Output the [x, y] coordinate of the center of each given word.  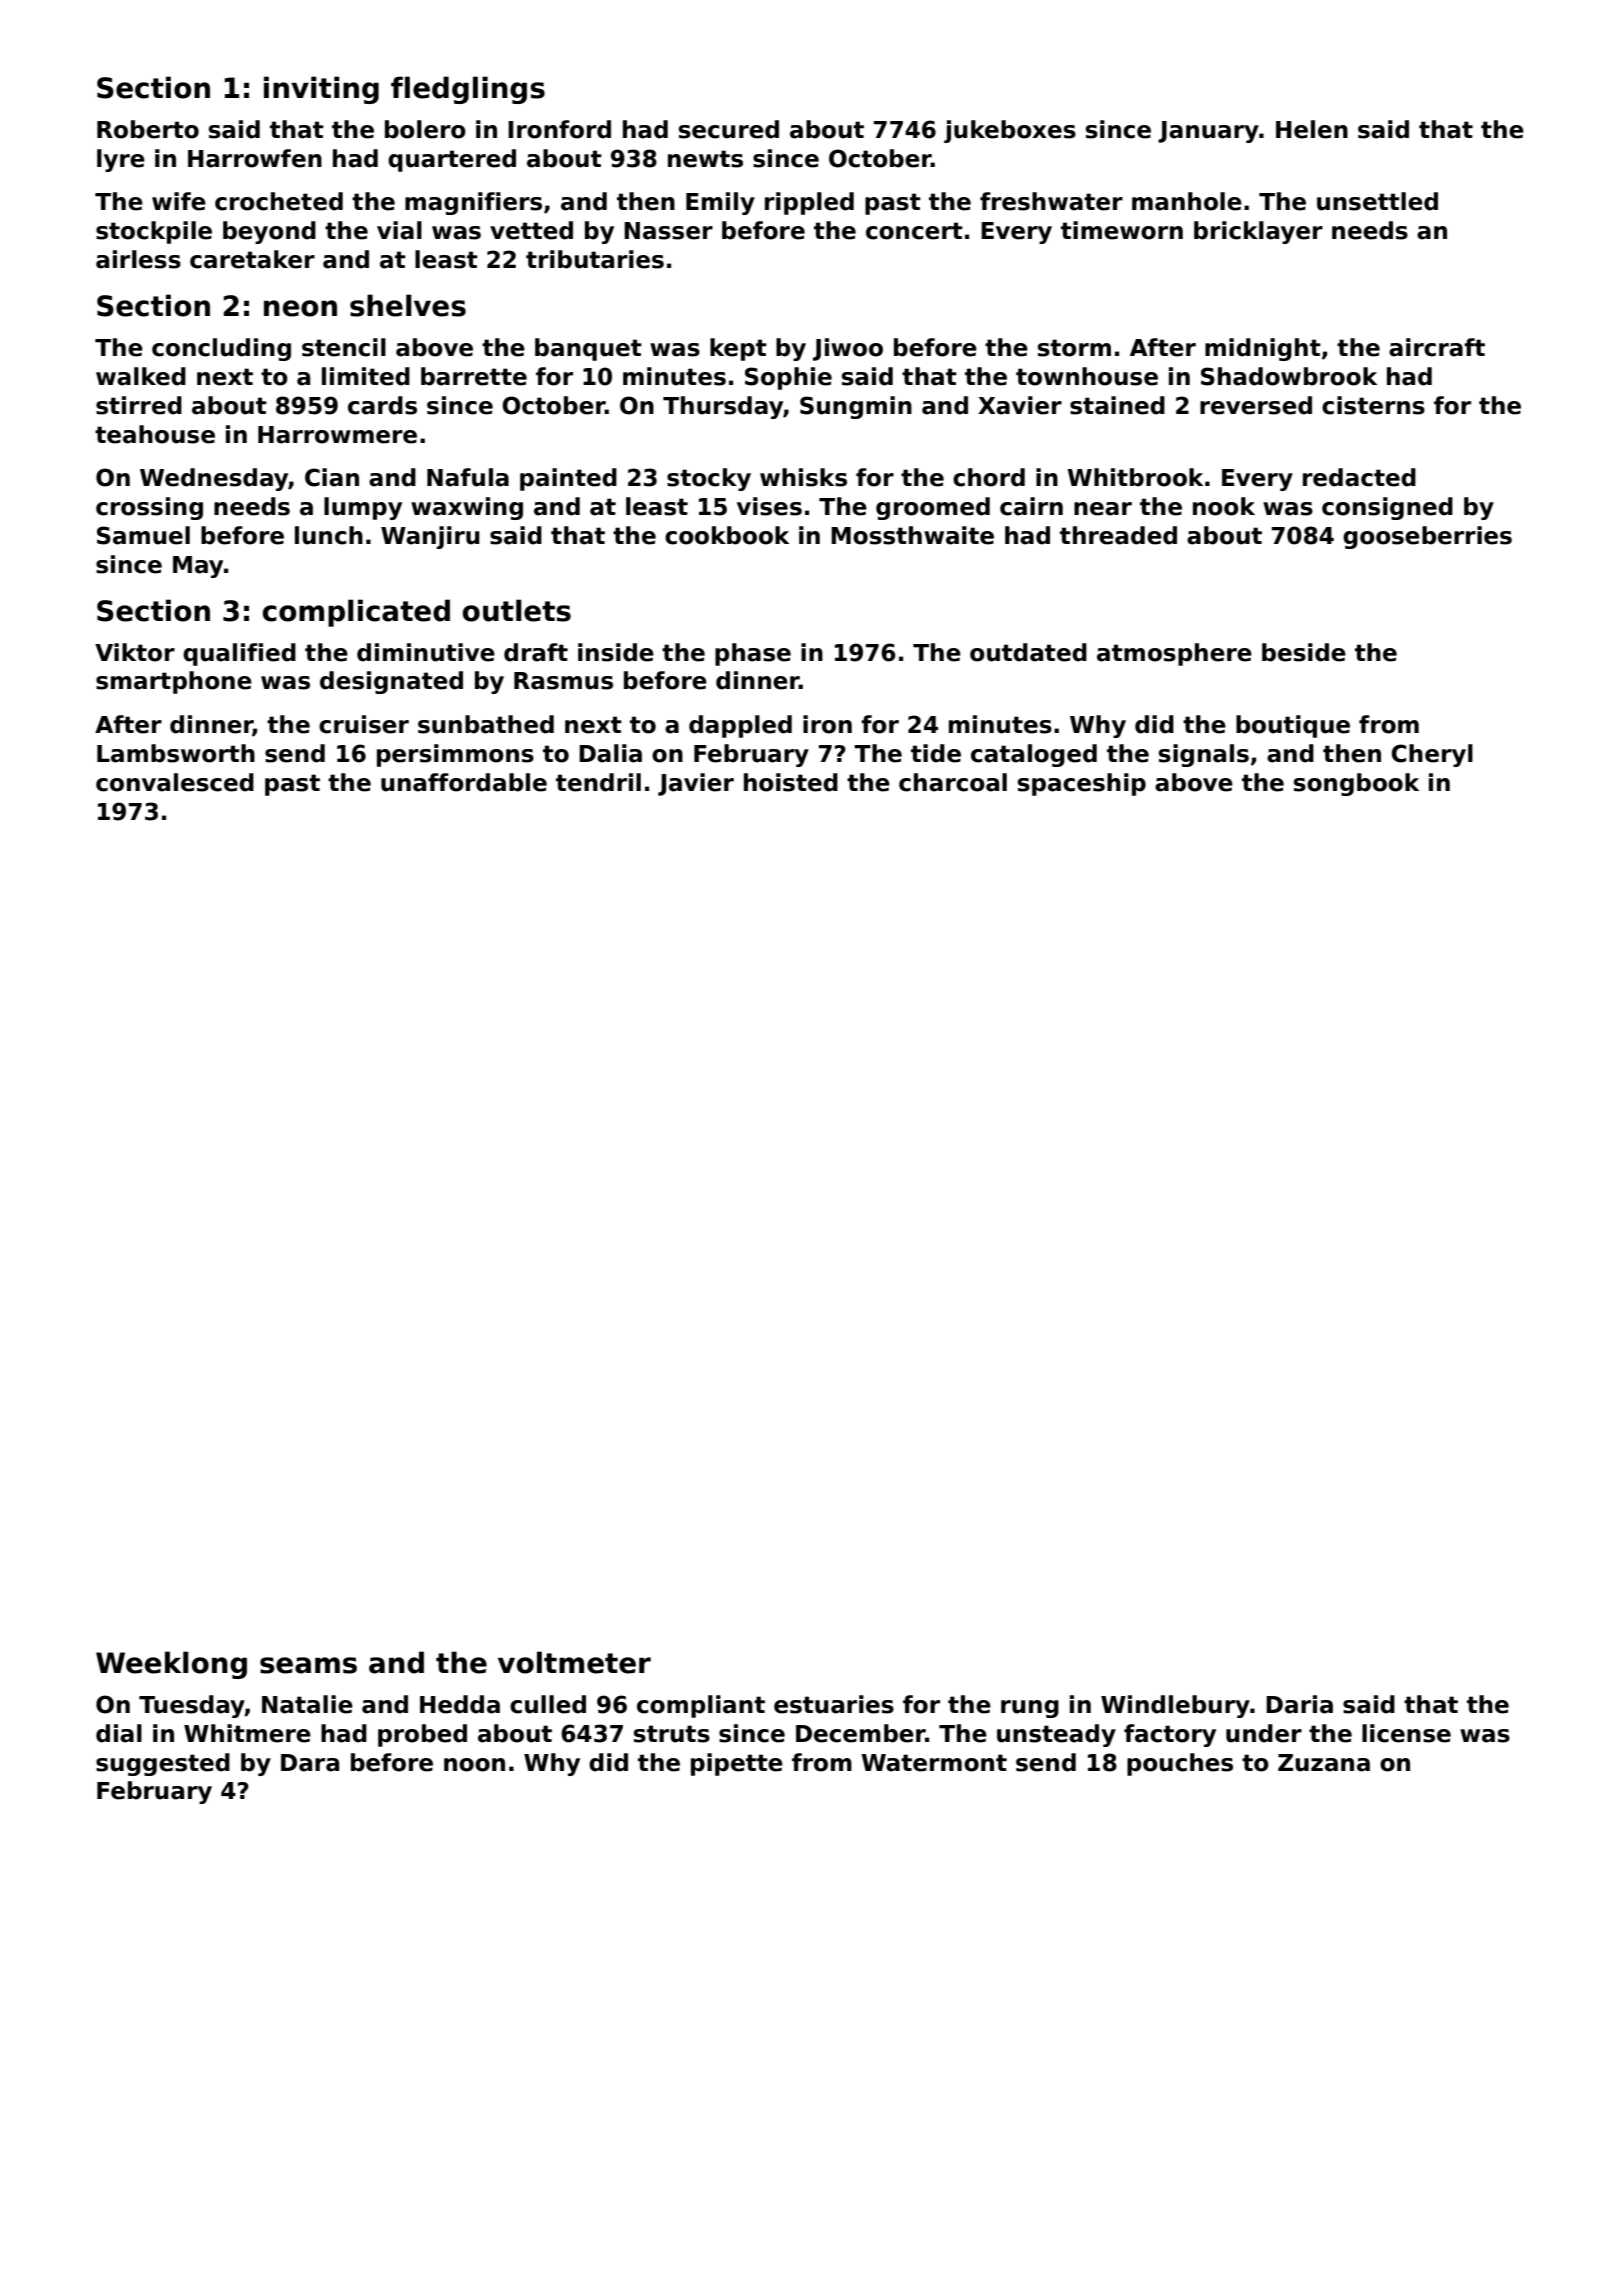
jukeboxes [1010, 131]
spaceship [1082, 784]
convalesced [175, 782]
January [1208, 132]
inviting [321, 90]
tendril [598, 782]
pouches [1180, 1764]
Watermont [934, 1763]
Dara [310, 1763]
